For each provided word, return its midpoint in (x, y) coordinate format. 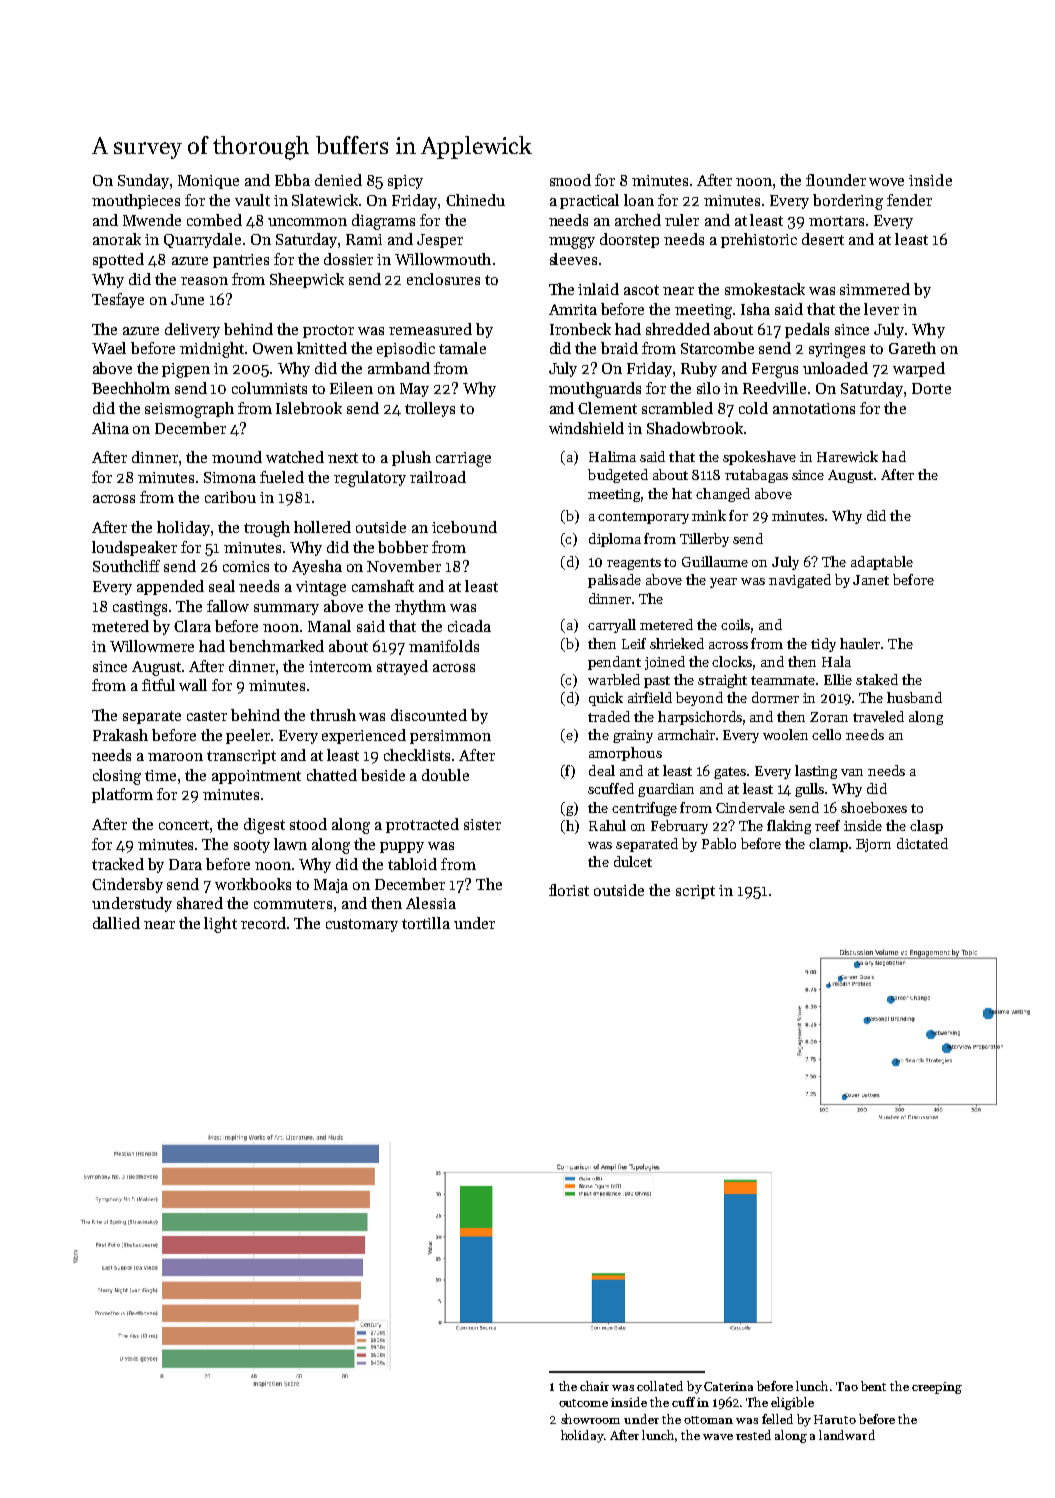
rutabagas (756, 476)
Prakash (120, 735)
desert (823, 239)
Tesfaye (118, 300)
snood (570, 180)
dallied (116, 923)
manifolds (444, 646)
